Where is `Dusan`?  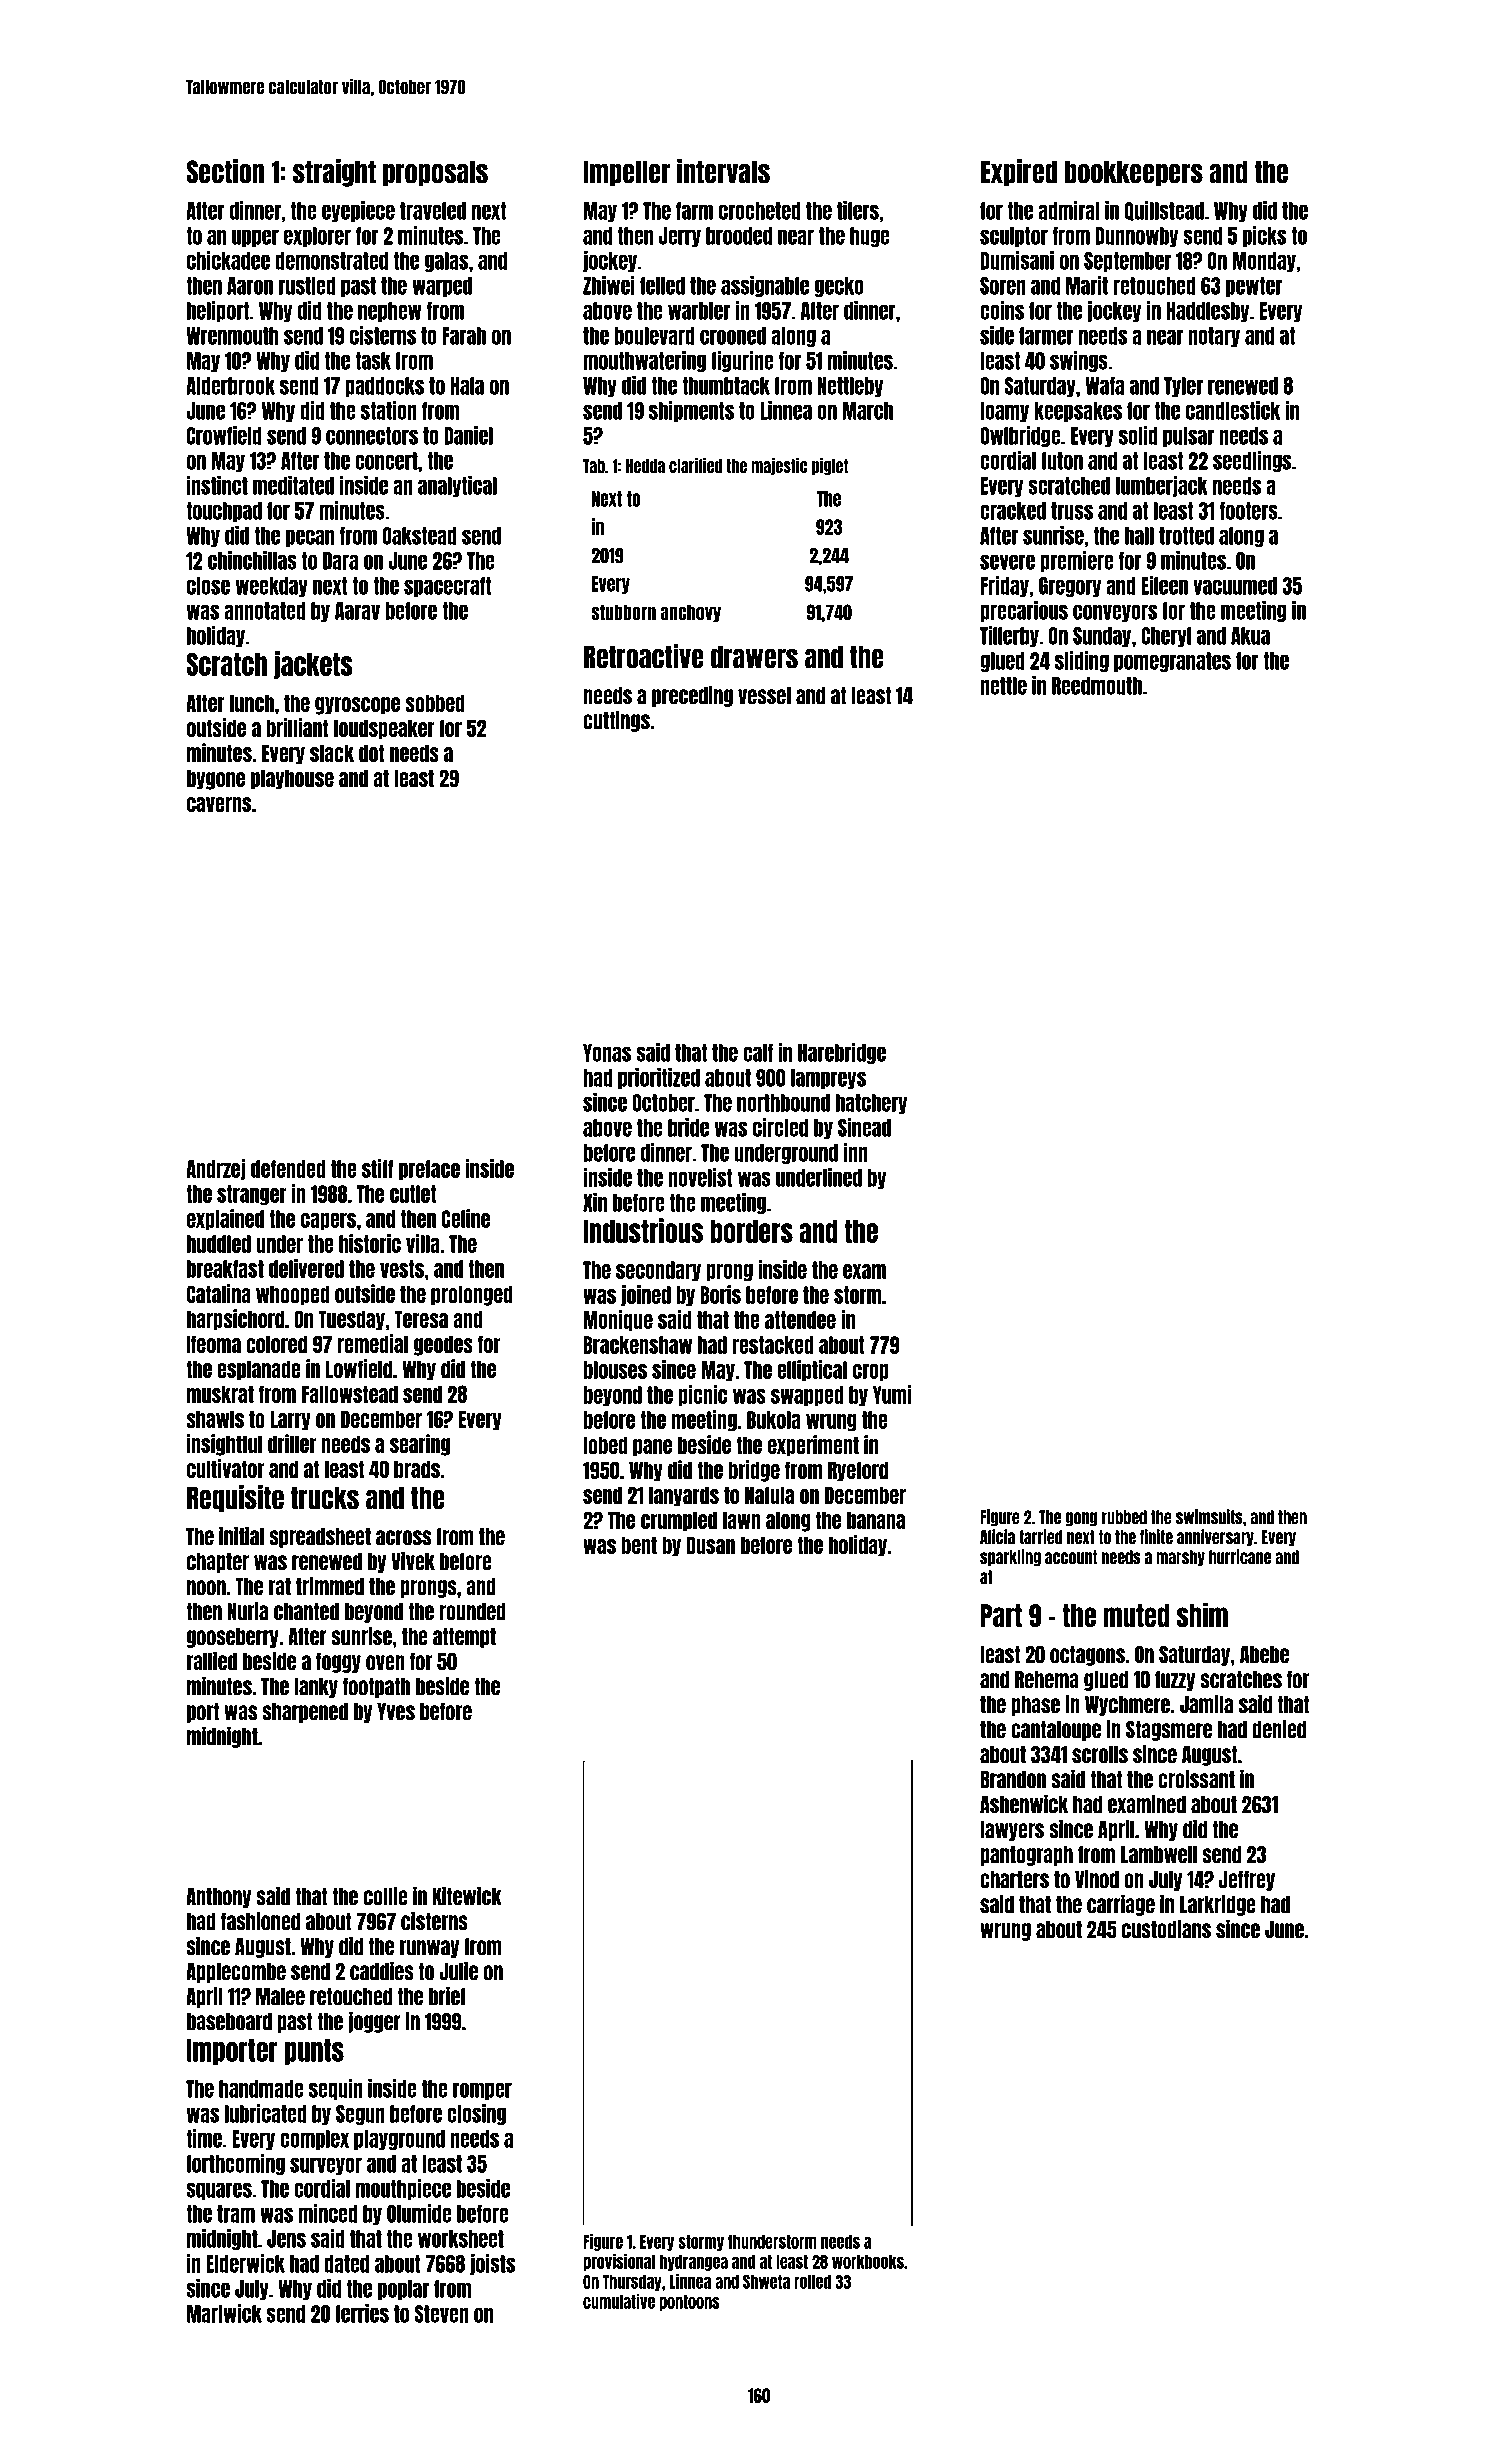
Dusan is located at coordinates (711, 1545).
